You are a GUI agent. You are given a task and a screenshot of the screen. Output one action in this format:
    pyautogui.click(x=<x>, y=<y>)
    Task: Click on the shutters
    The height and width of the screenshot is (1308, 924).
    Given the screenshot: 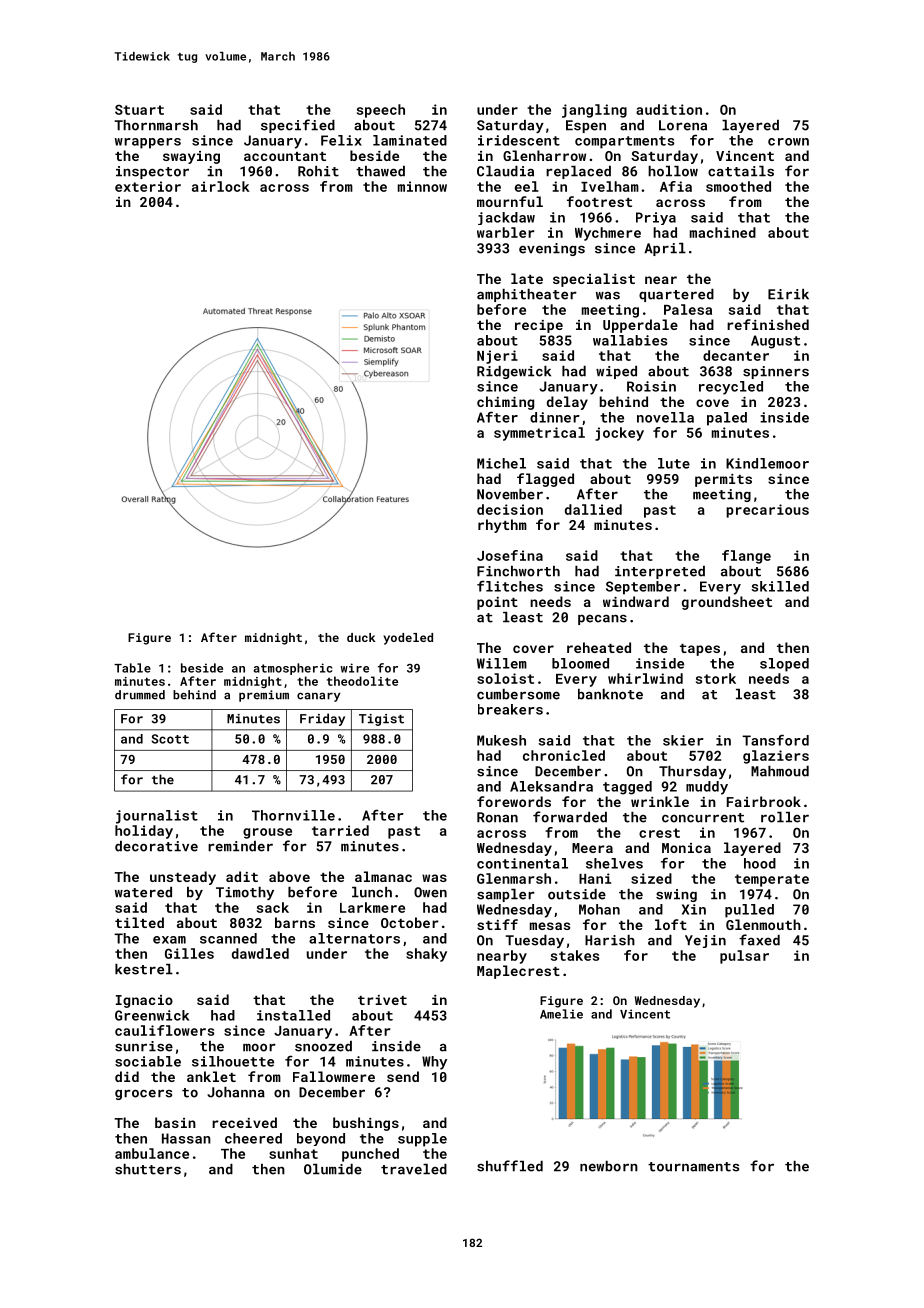 What is the action you would take?
    pyautogui.click(x=148, y=1169)
